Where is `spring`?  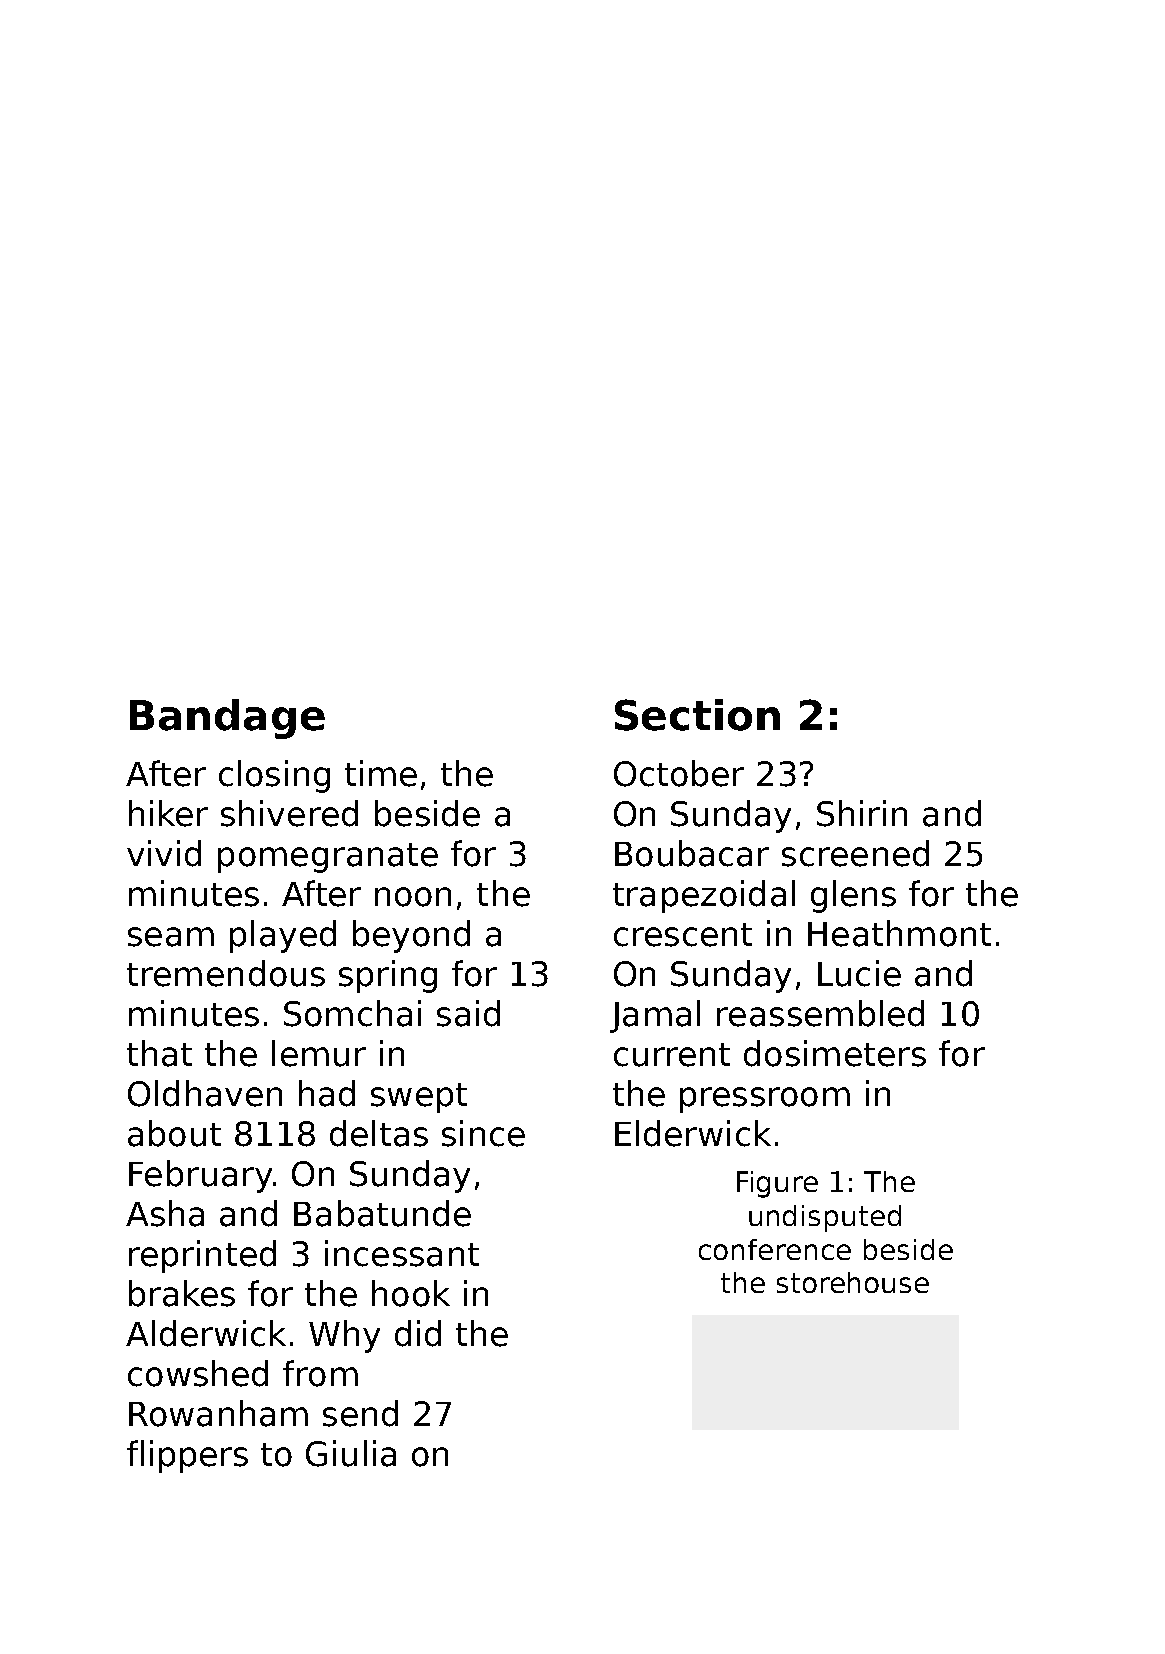 spring is located at coordinates (388, 976).
